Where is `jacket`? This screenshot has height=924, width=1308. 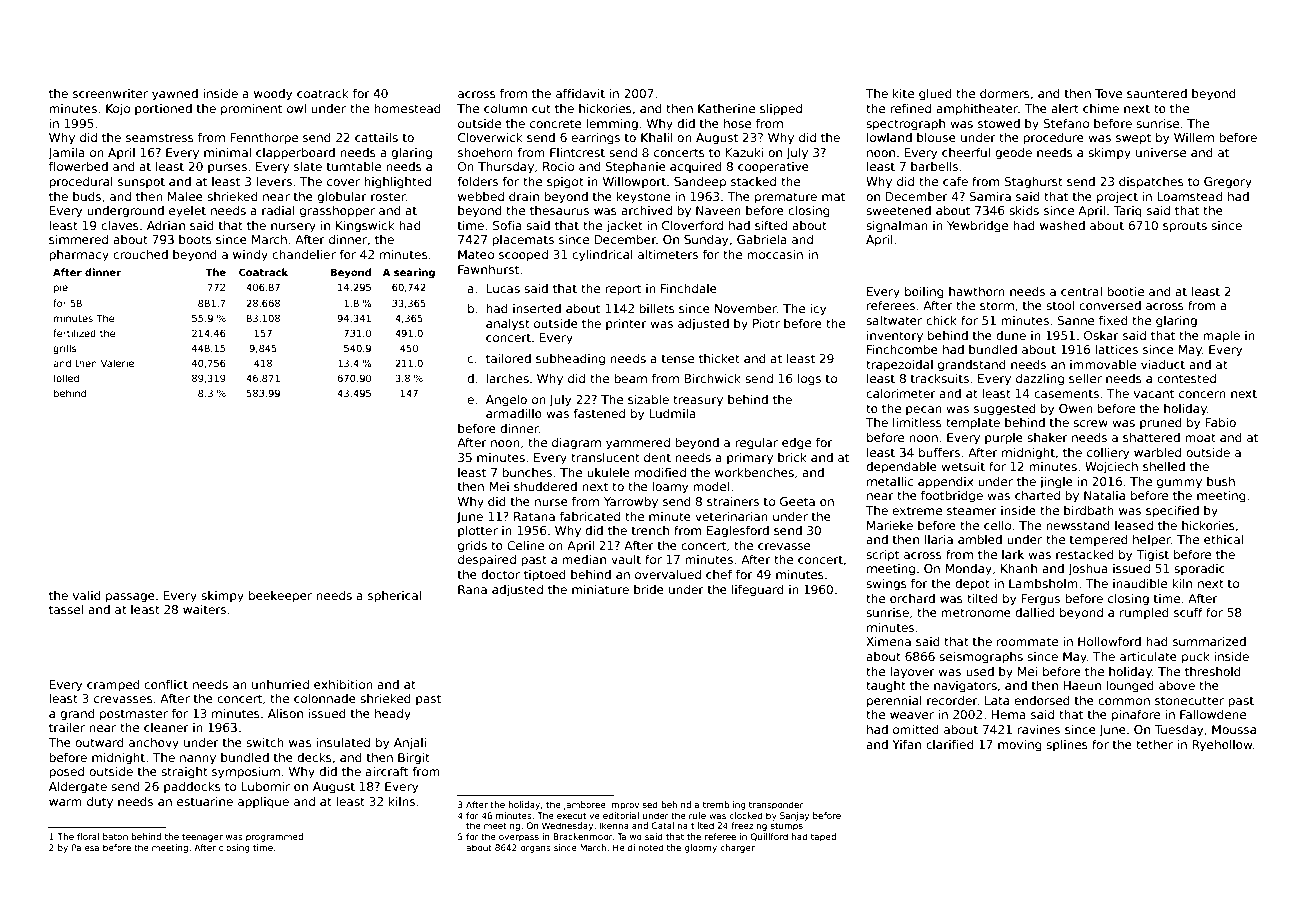 jacket is located at coordinates (624, 227).
